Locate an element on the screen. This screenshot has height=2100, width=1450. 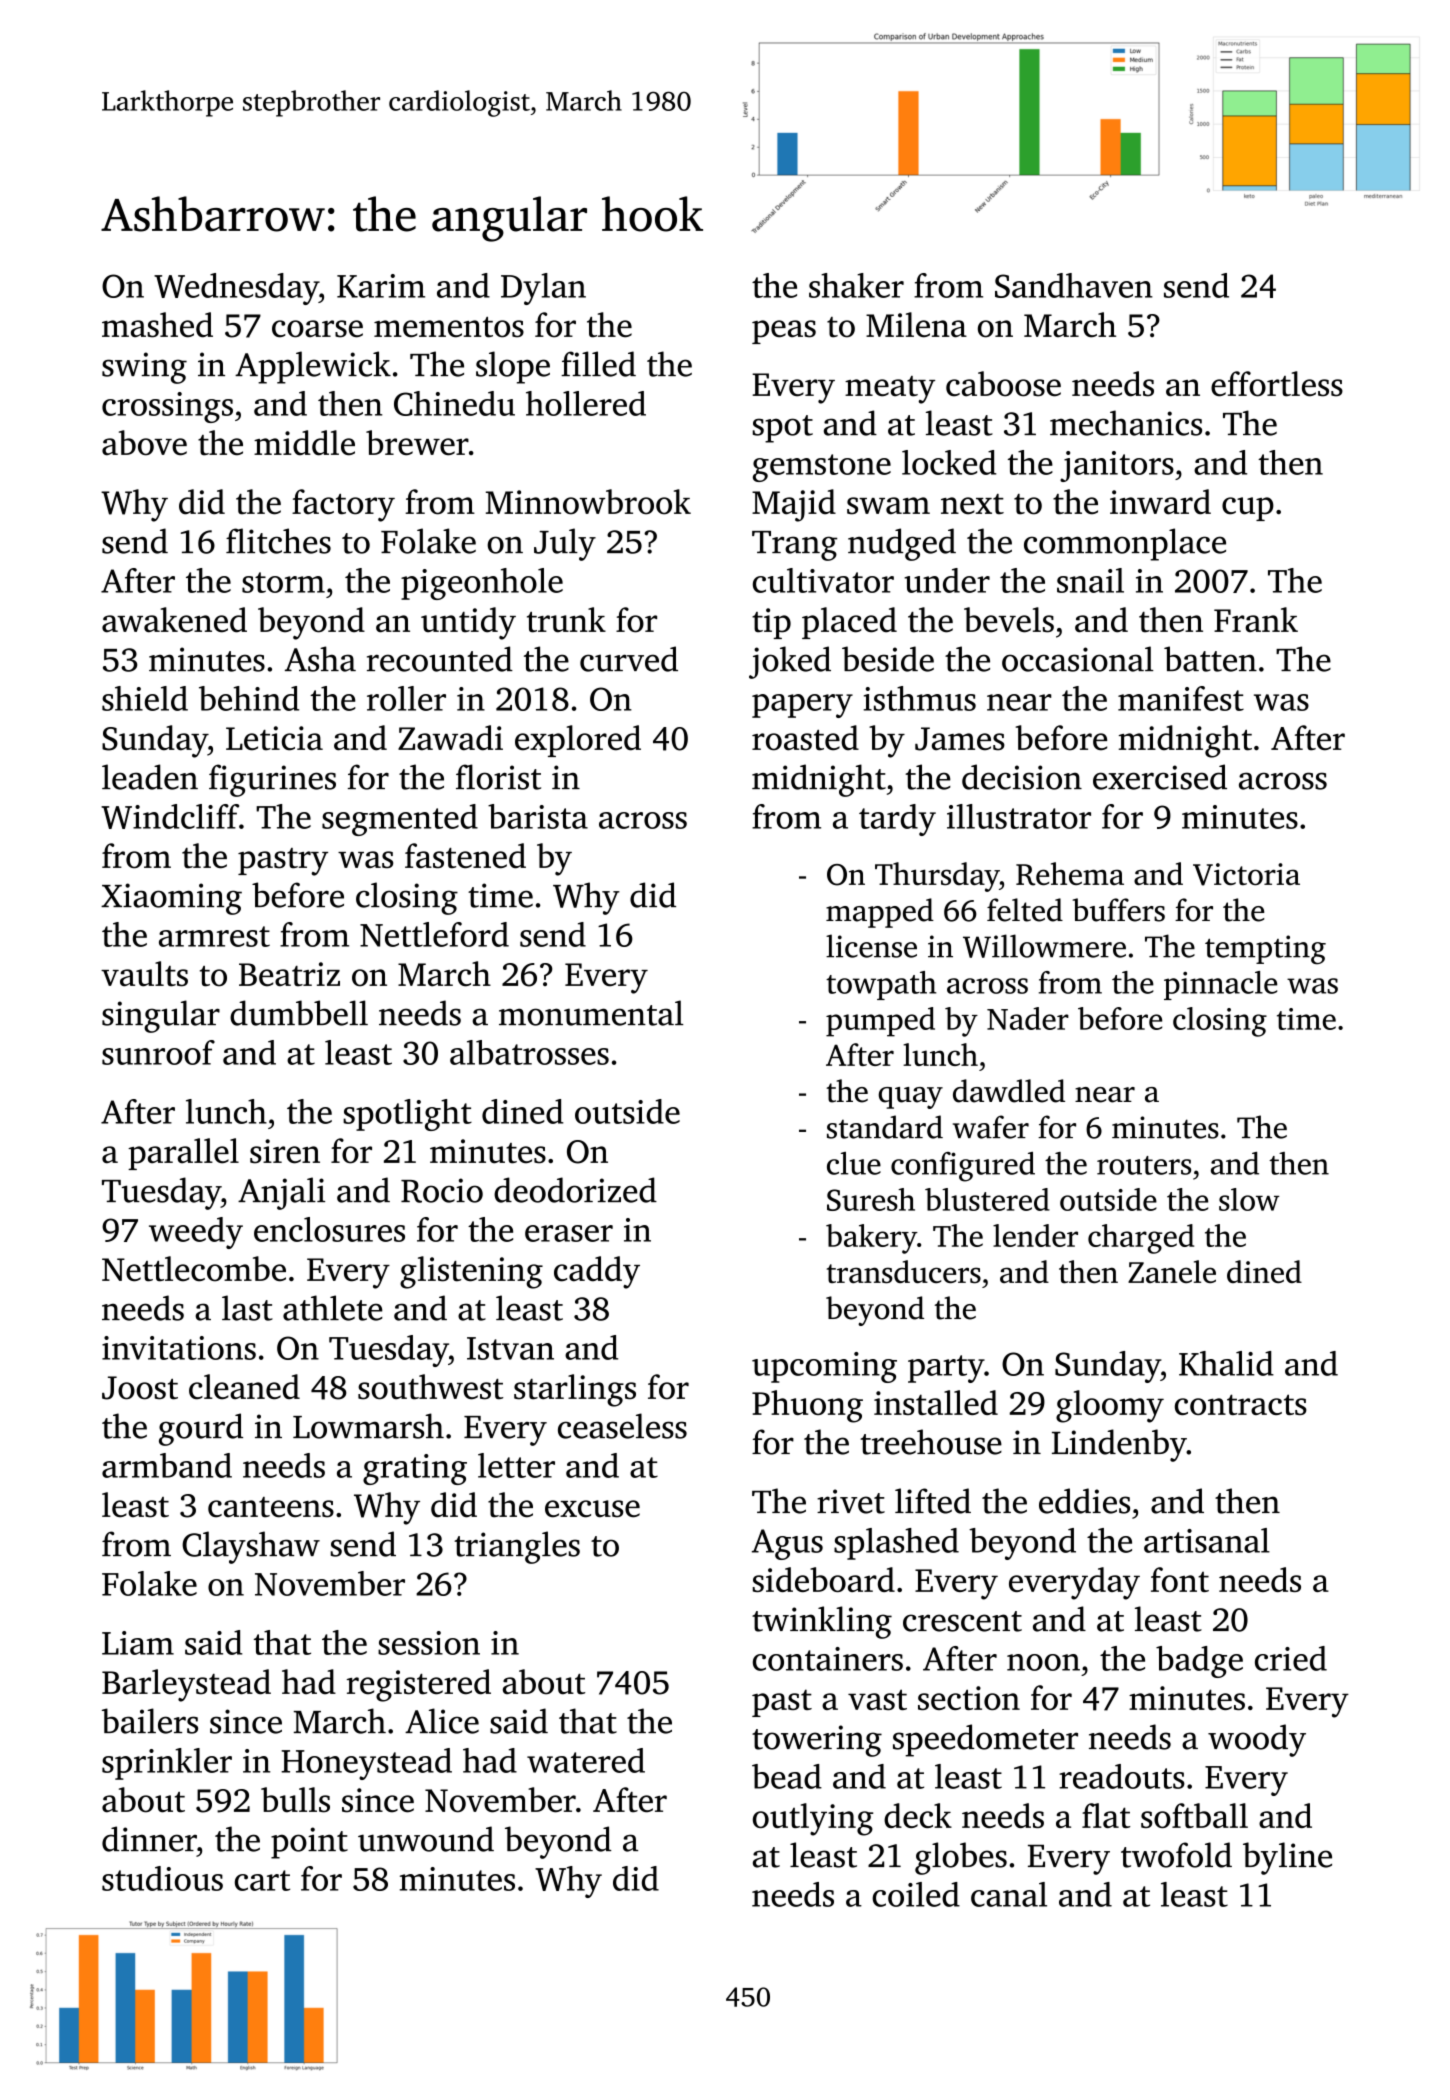
Trang is located at coordinates (794, 546).
